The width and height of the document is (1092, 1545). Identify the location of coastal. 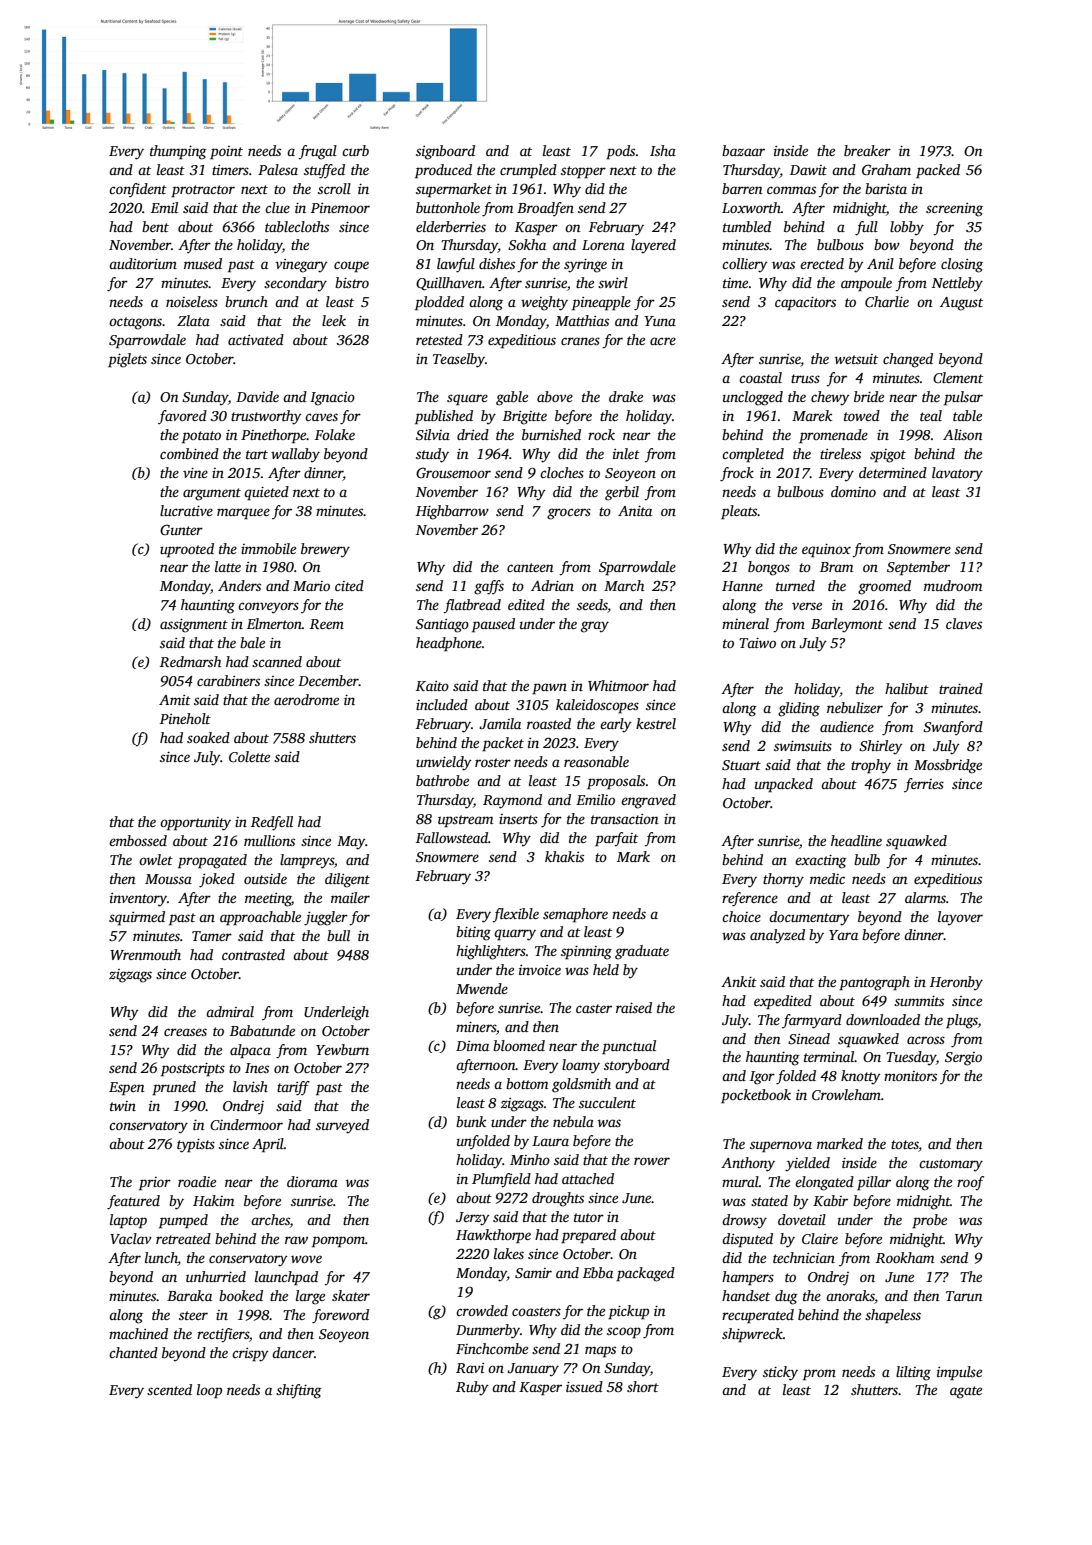
(760, 377).
